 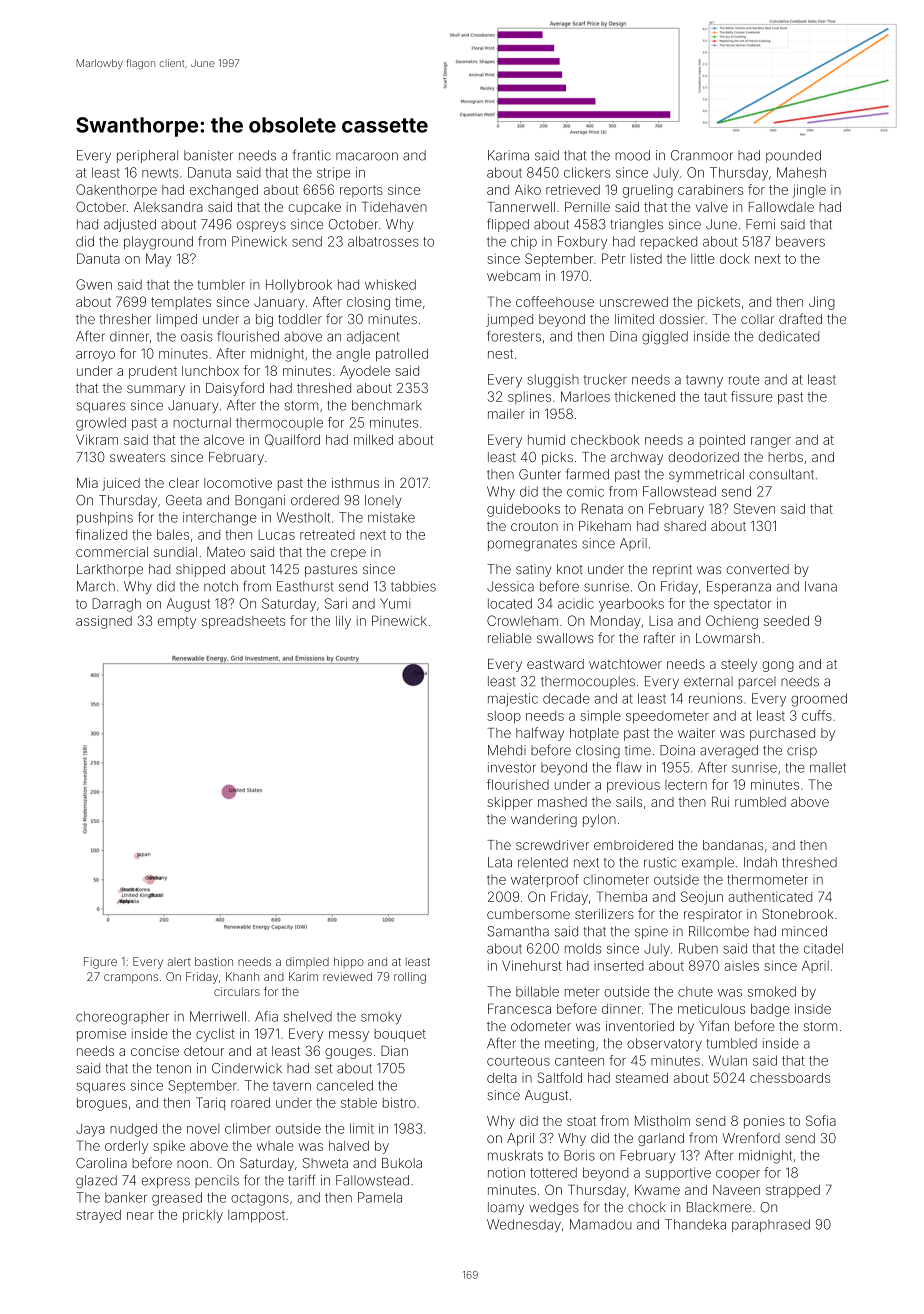 What do you see at coordinates (224, 191) in the screenshot?
I see `exchanged` at bounding box center [224, 191].
